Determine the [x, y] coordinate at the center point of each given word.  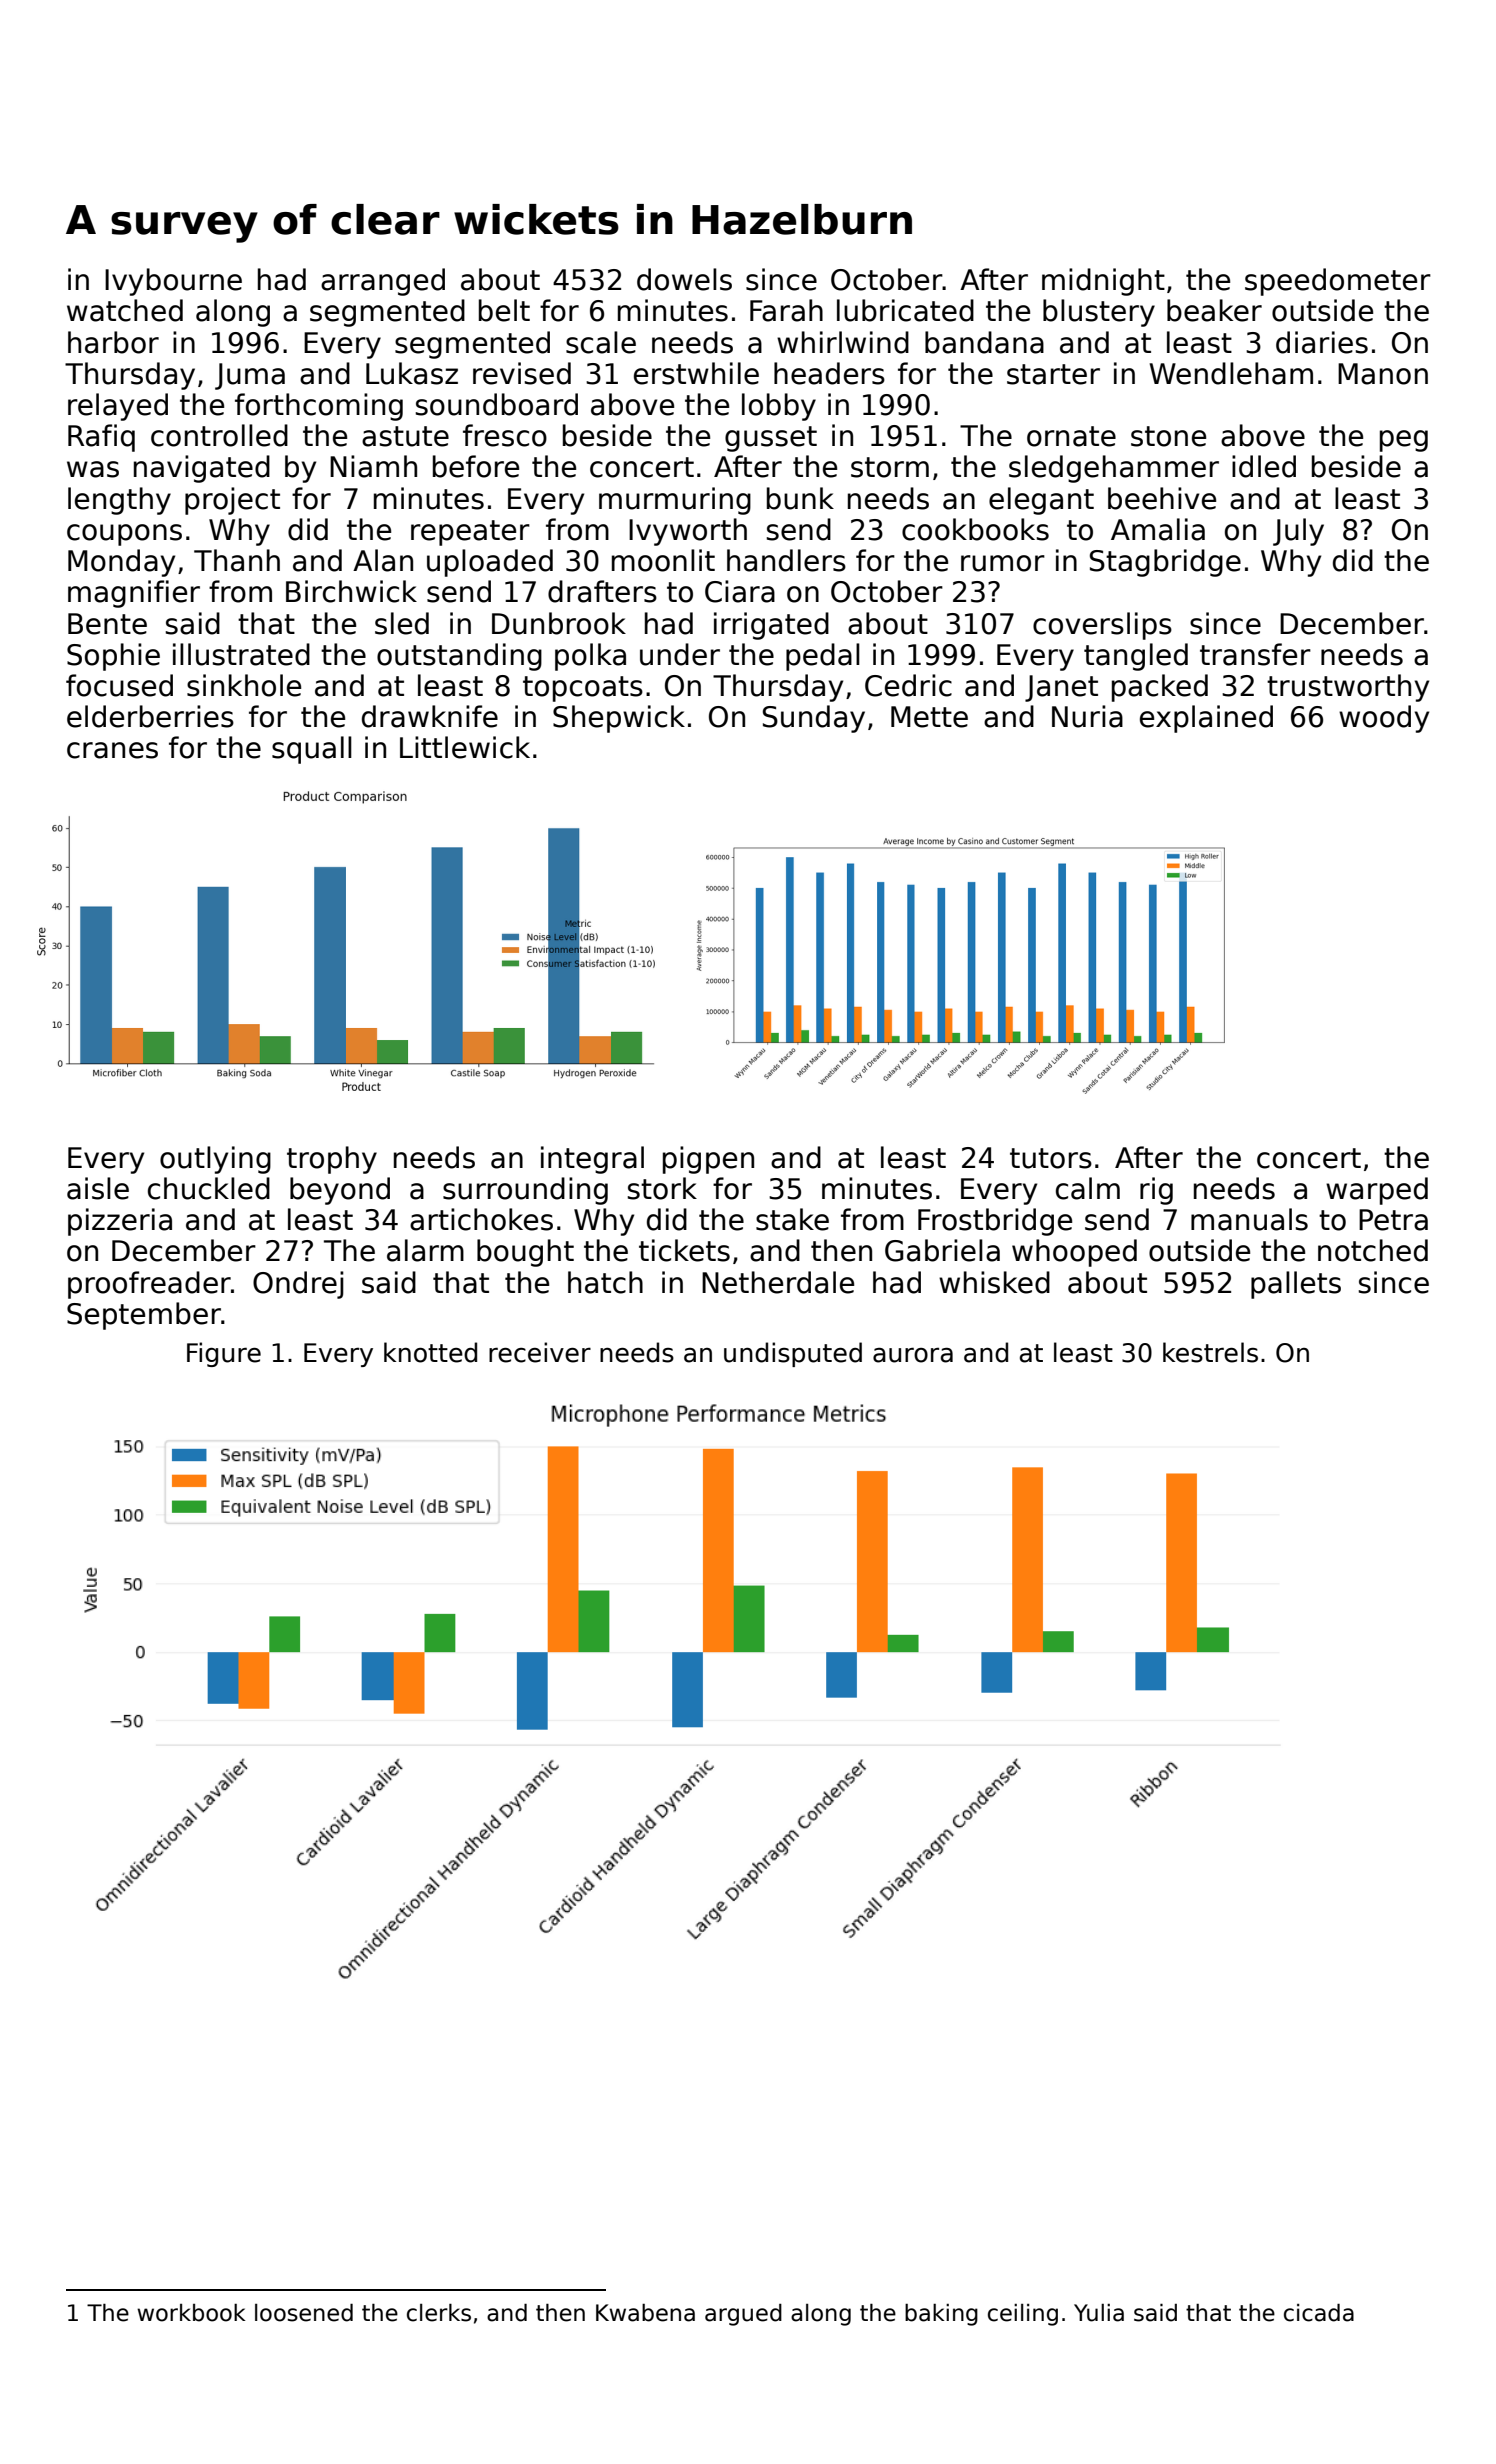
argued [743, 2315]
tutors [1051, 1158]
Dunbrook [559, 623]
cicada [1319, 2313]
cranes [112, 750]
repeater [470, 533]
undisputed [793, 1354]
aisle [98, 1188]
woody [1384, 719]
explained [1206, 719]
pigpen [708, 1160]
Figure [224, 1354]
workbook [191, 2313]
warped [1377, 1191]
